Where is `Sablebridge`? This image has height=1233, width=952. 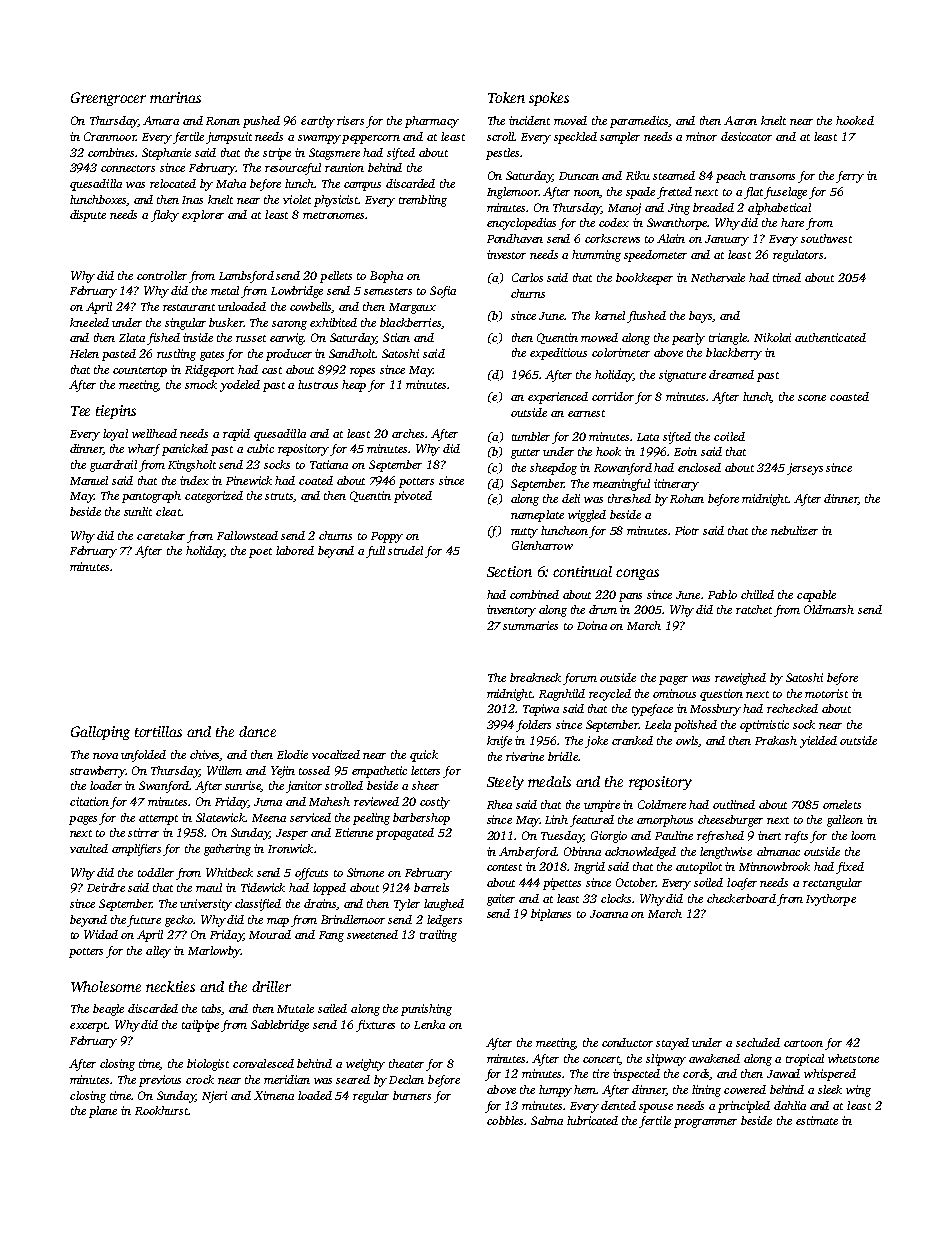
Sablebridge is located at coordinates (280, 1026).
